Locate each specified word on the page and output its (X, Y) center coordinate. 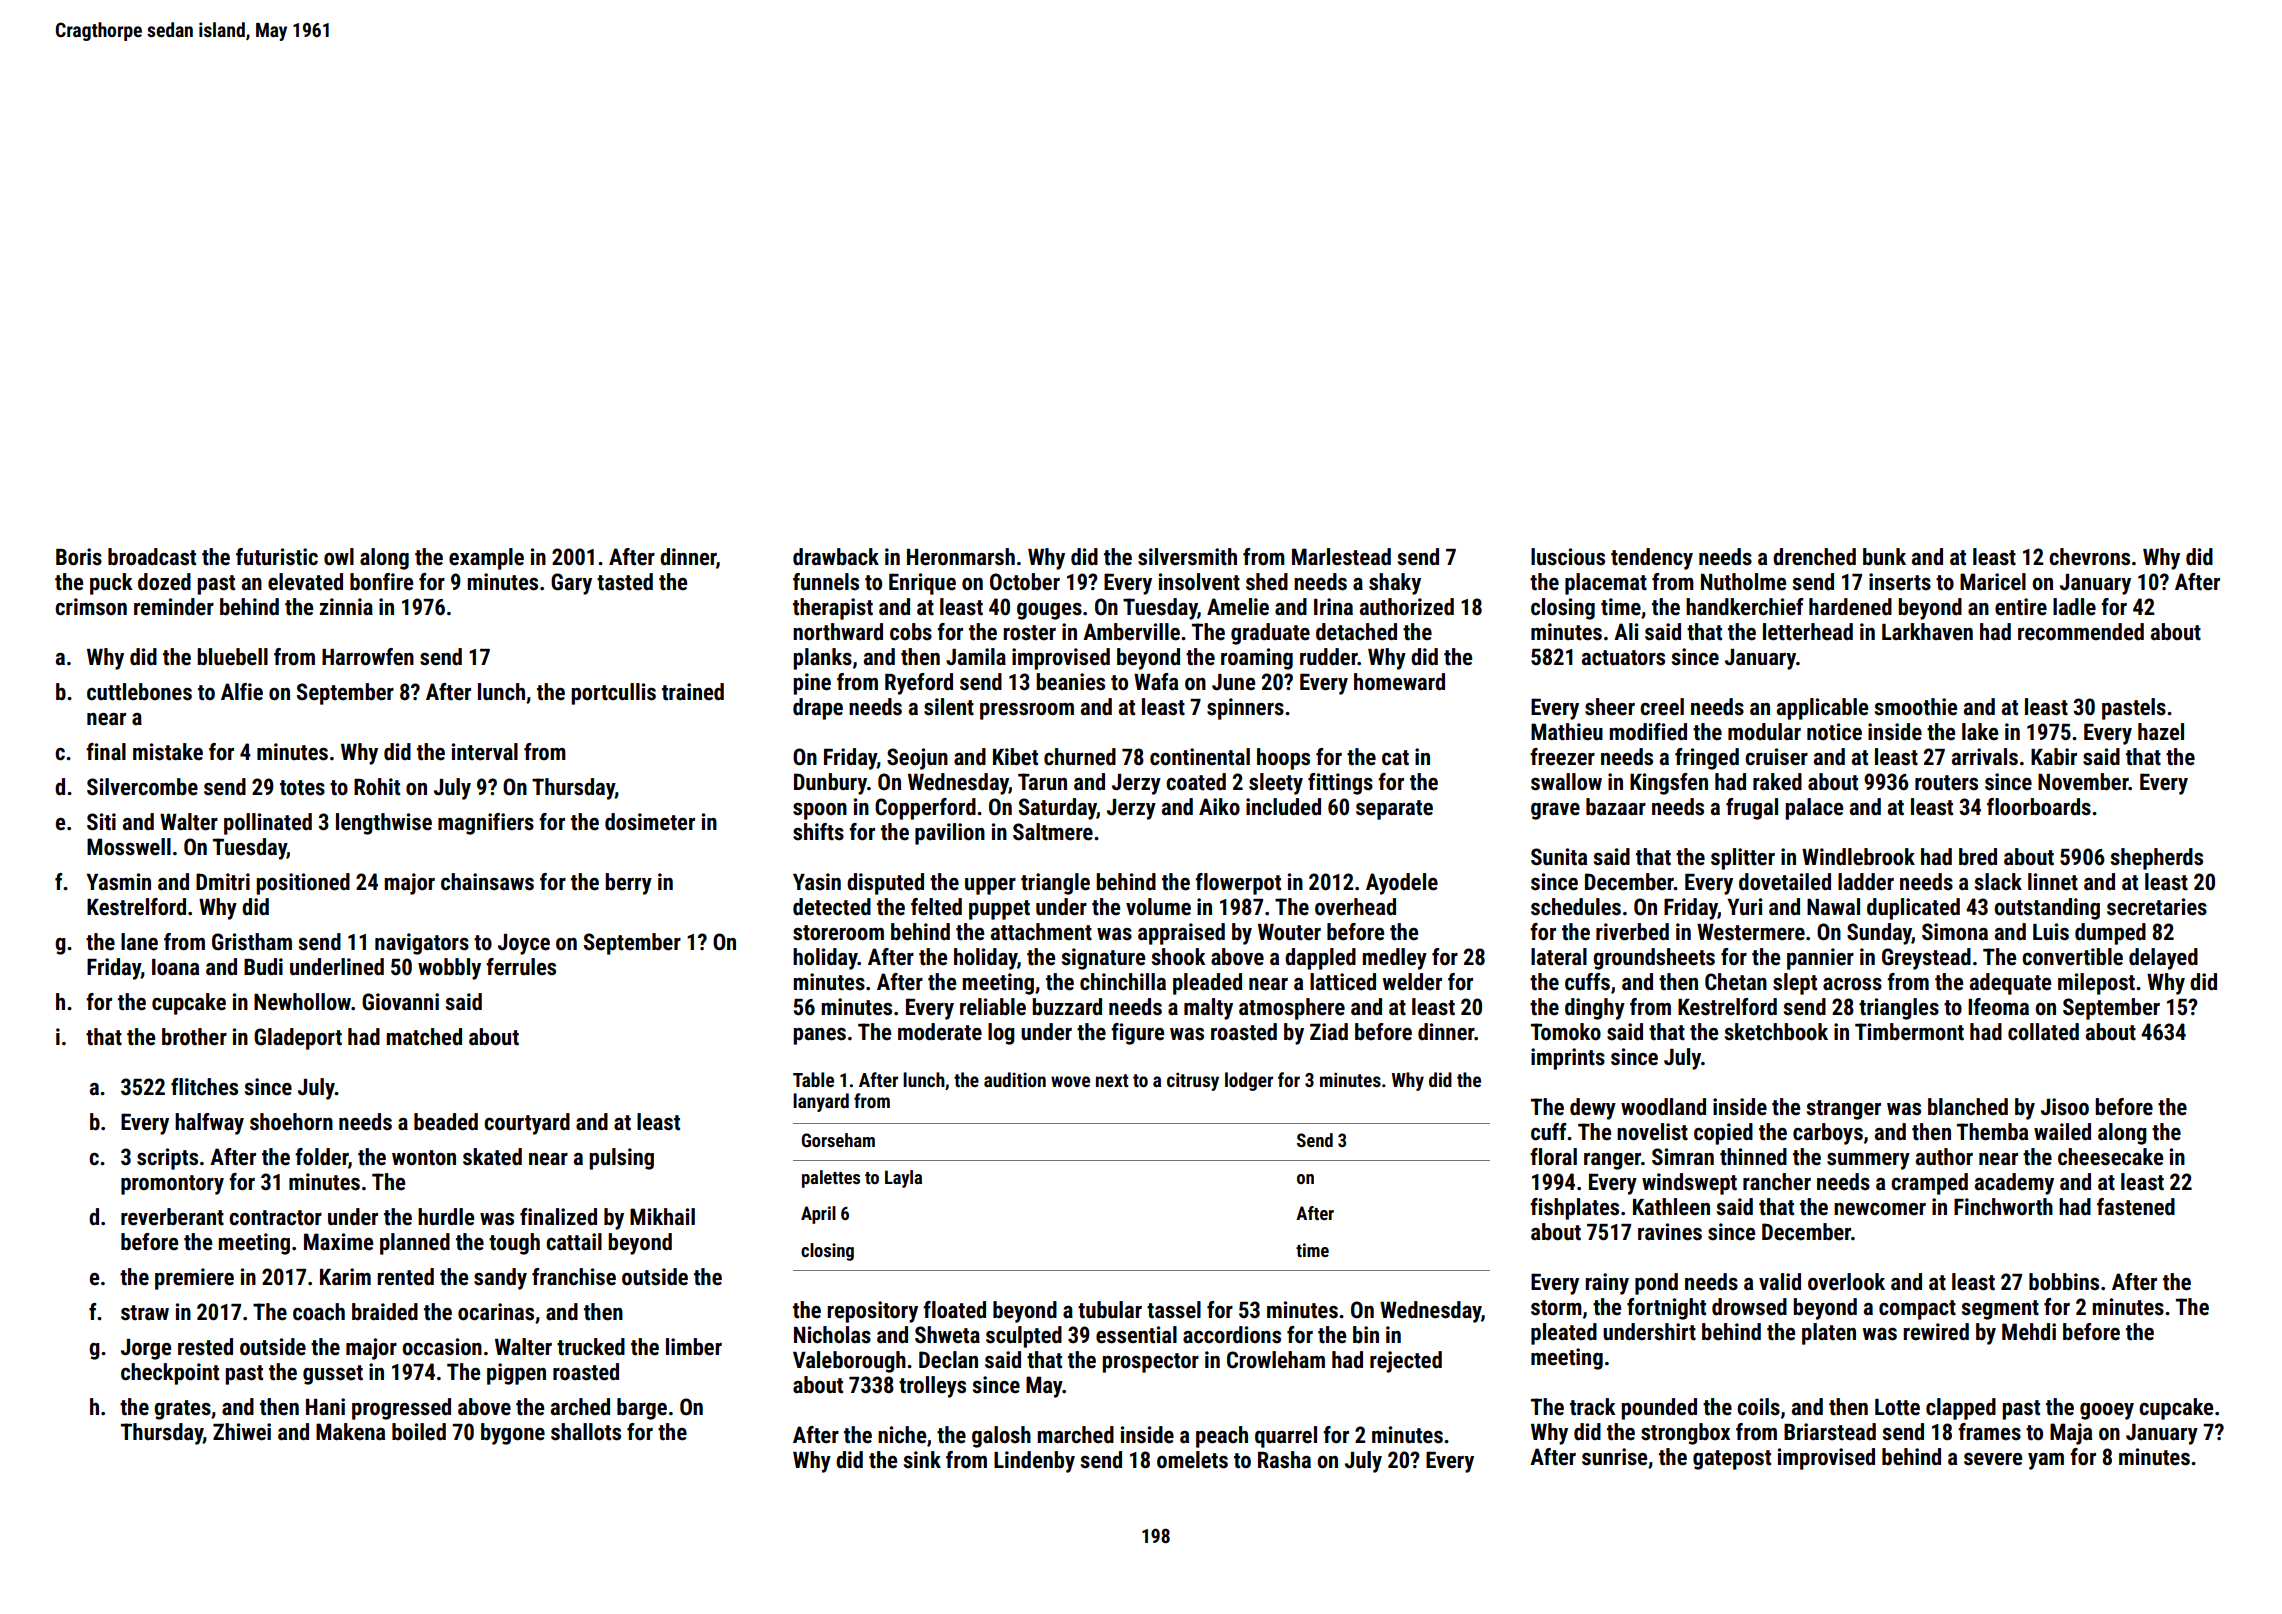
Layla (903, 1179)
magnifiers (486, 824)
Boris (79, 557)
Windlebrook (1858, 857)
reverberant (172, 1217)
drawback (836, 557)
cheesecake (2110, 1157)
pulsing (621, 1159)
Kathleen (1671, 1207)
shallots (586, 1432)
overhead (1355, 907)
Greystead (1926, 959)
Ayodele (1402, 884)
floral (1553, 1156)
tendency (1652, 559)
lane (139, 942)
